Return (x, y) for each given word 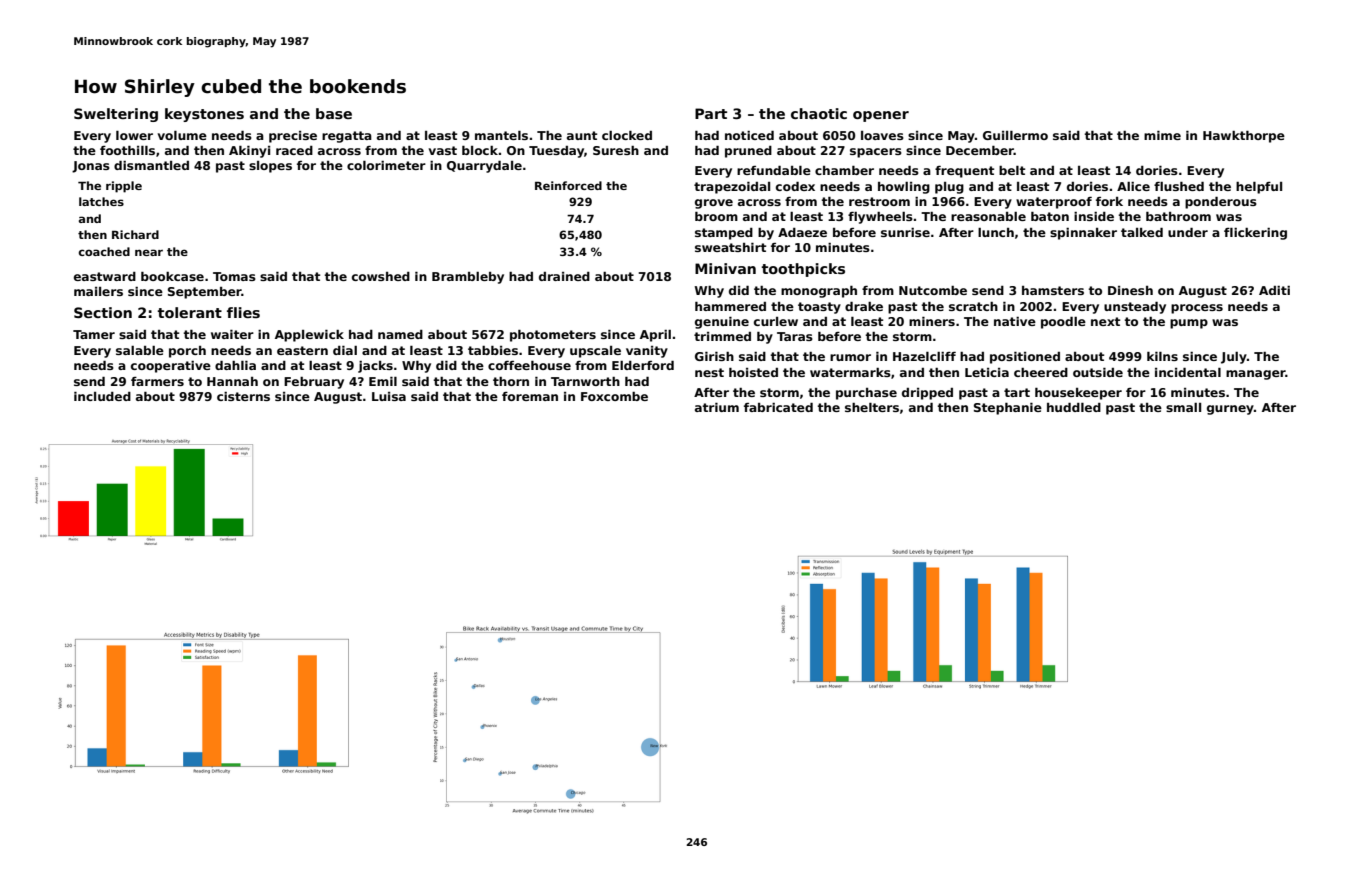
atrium (717, 407)
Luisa (389, 396)
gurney (1230, 410)
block (480, 150)
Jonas (91, 167)
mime (1162, 135)
